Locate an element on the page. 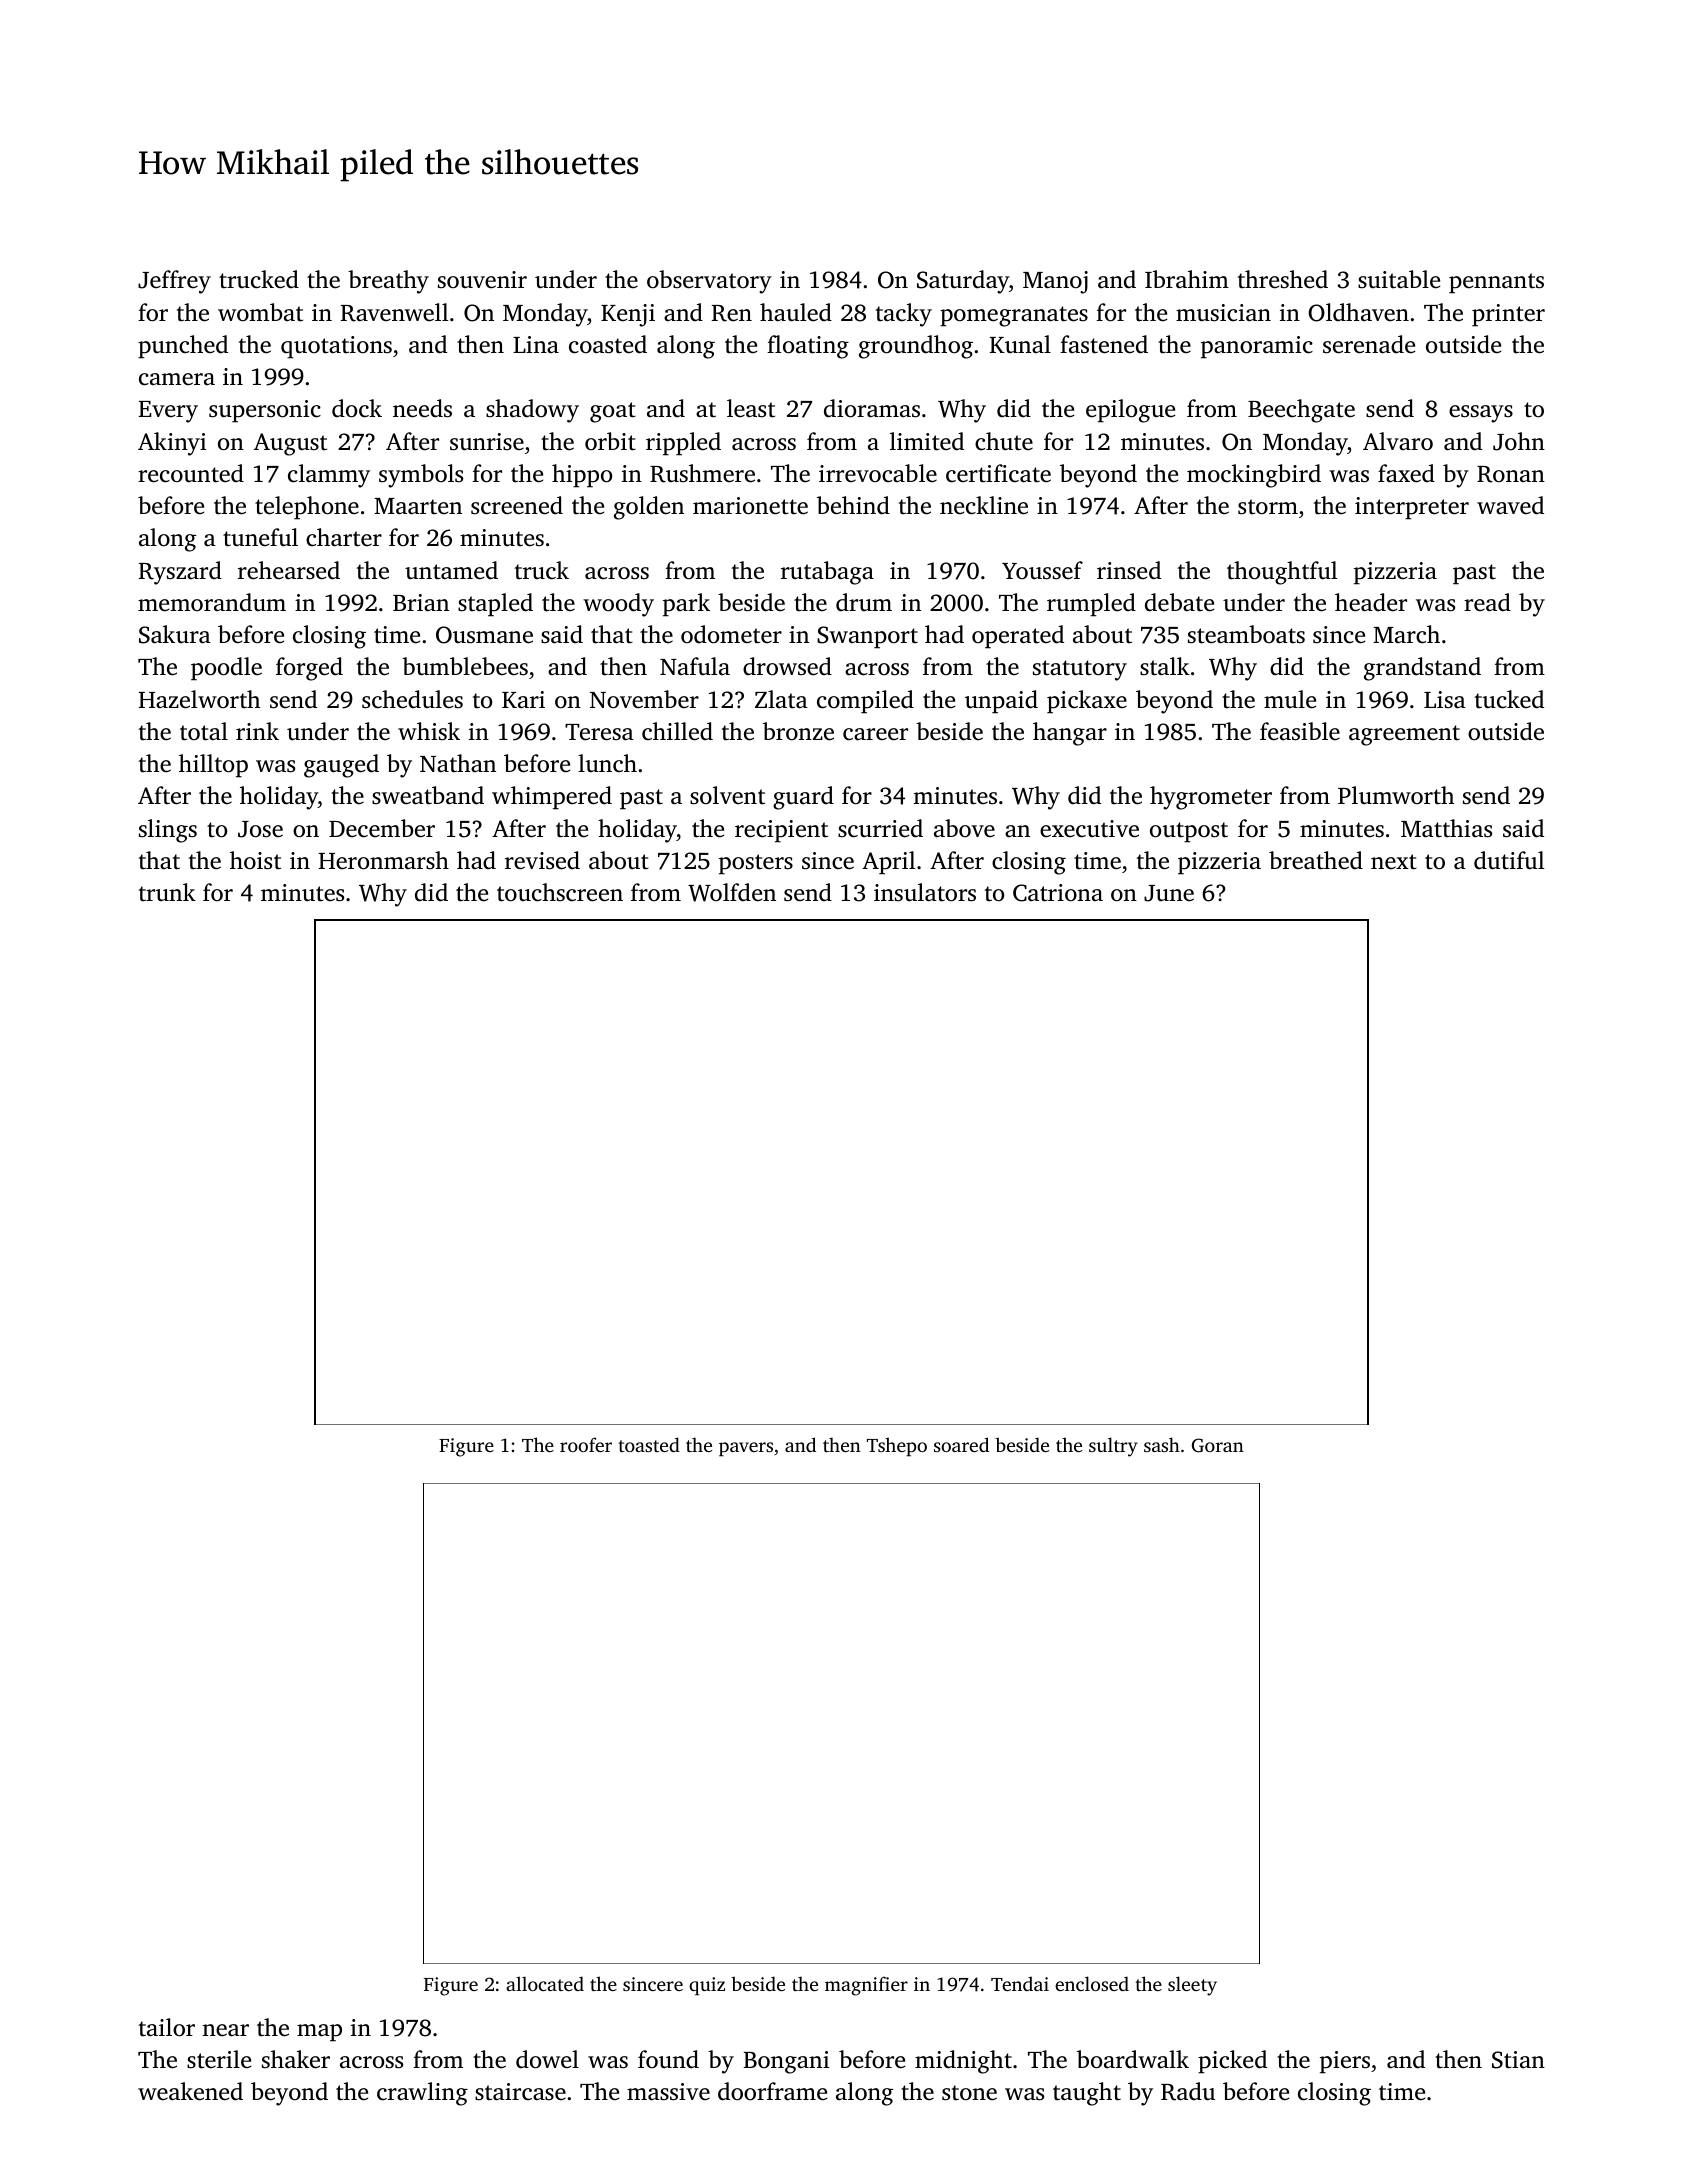 This document has width=1683, height=2178. Kenji is located at coordinates (628, 315).
